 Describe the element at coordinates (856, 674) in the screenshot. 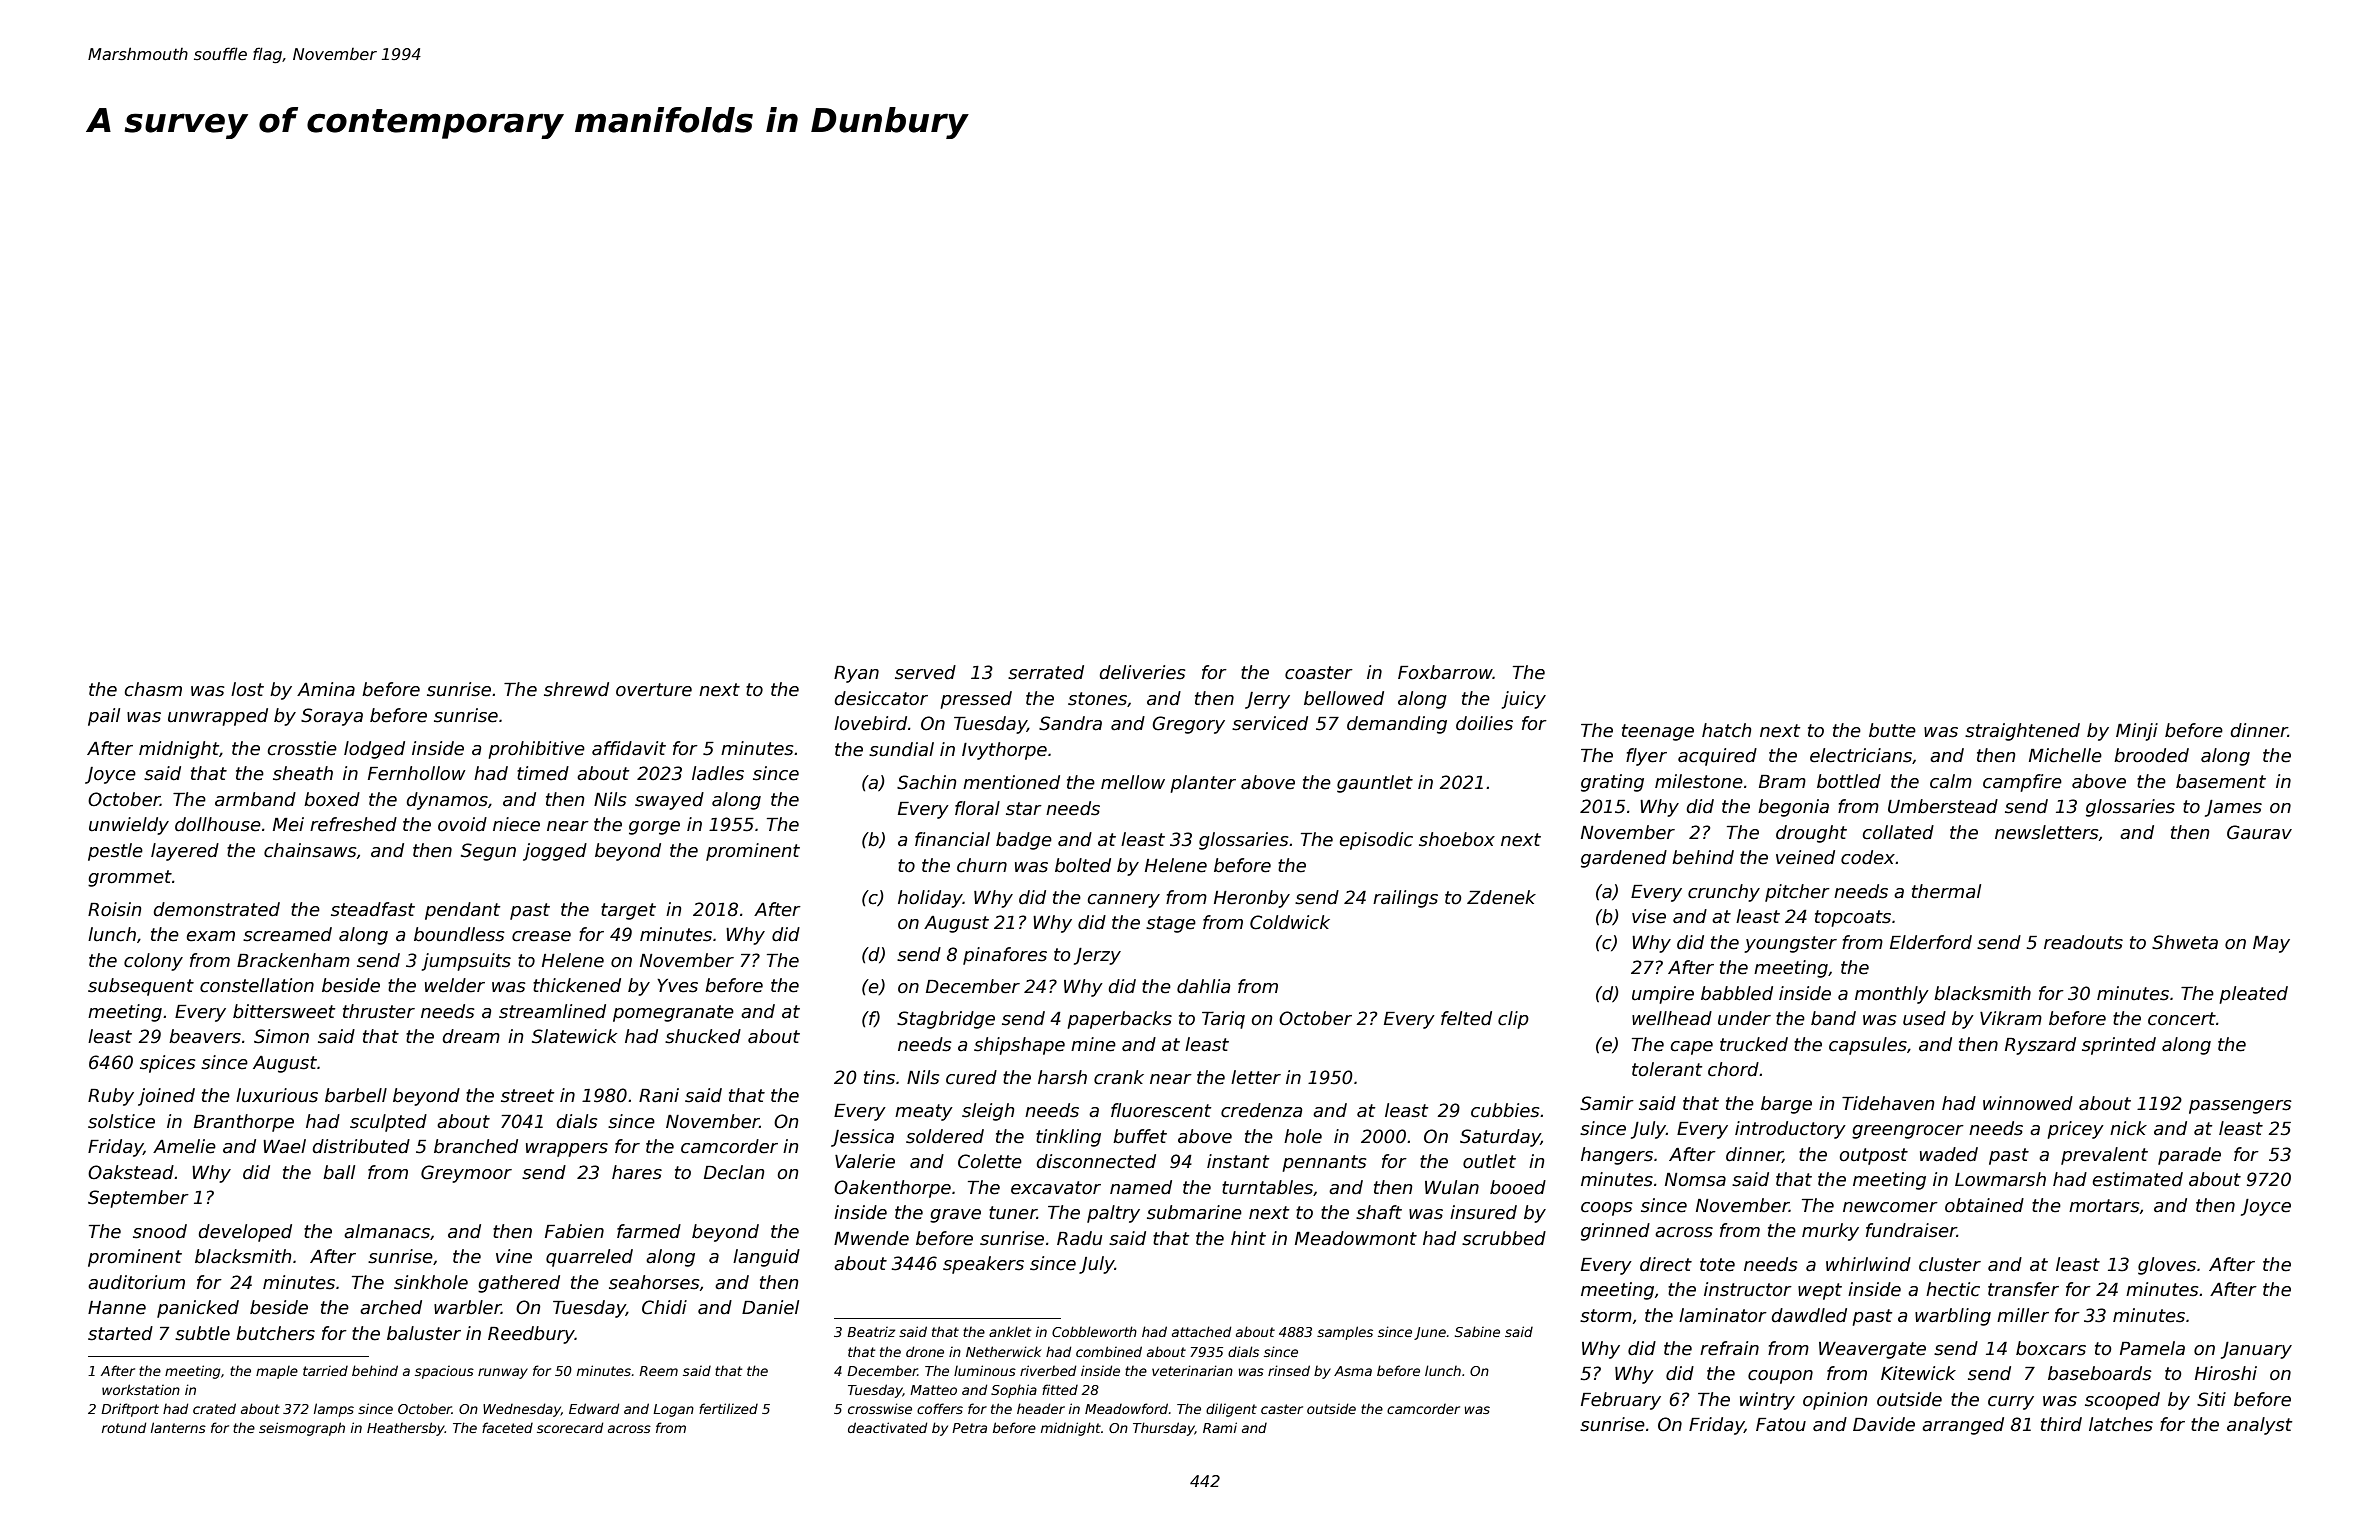

I see `Ryan` at that location.
